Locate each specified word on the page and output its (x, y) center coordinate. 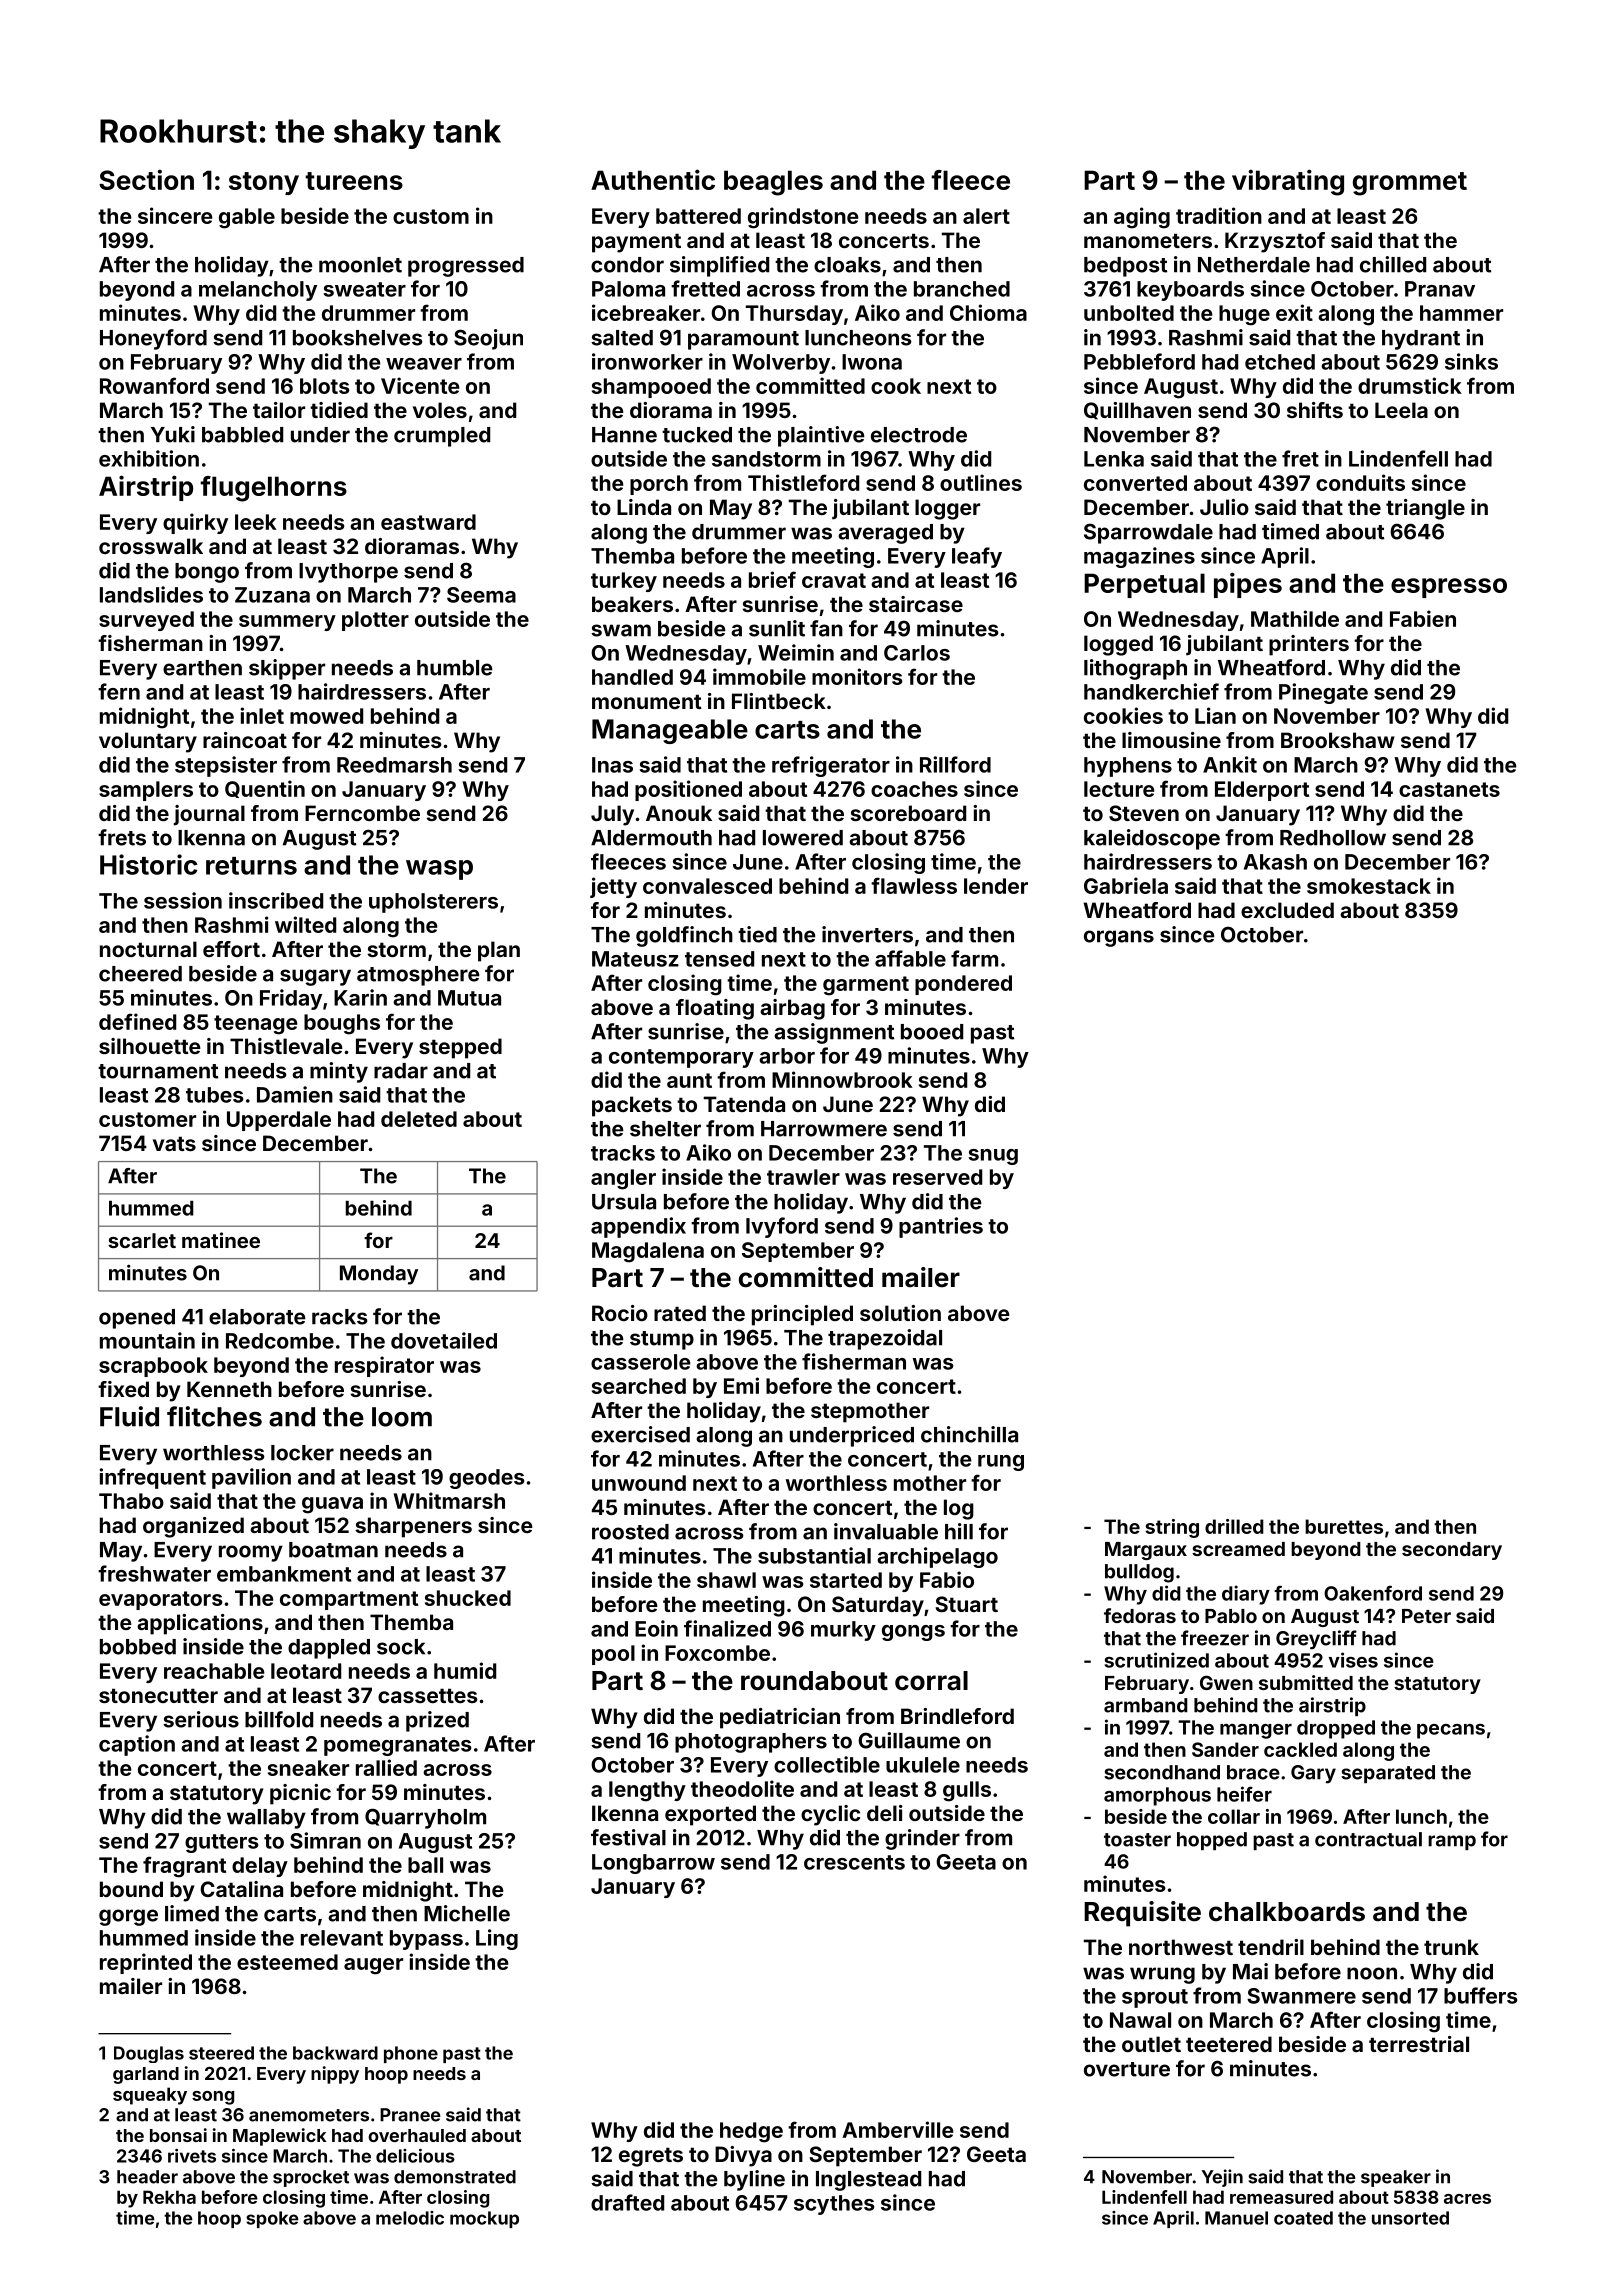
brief (772, 579)
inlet (262, 715)
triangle (1425, 509)
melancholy (258, 291)
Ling (497, 1939)
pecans (1451, 1731)
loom (402, 1417)
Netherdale (1254, 265)
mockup (484, 2219)
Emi (741, 1385)
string (1172, 1528)
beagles (773, 183)
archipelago (937, 1557)
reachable (214, 1671)
